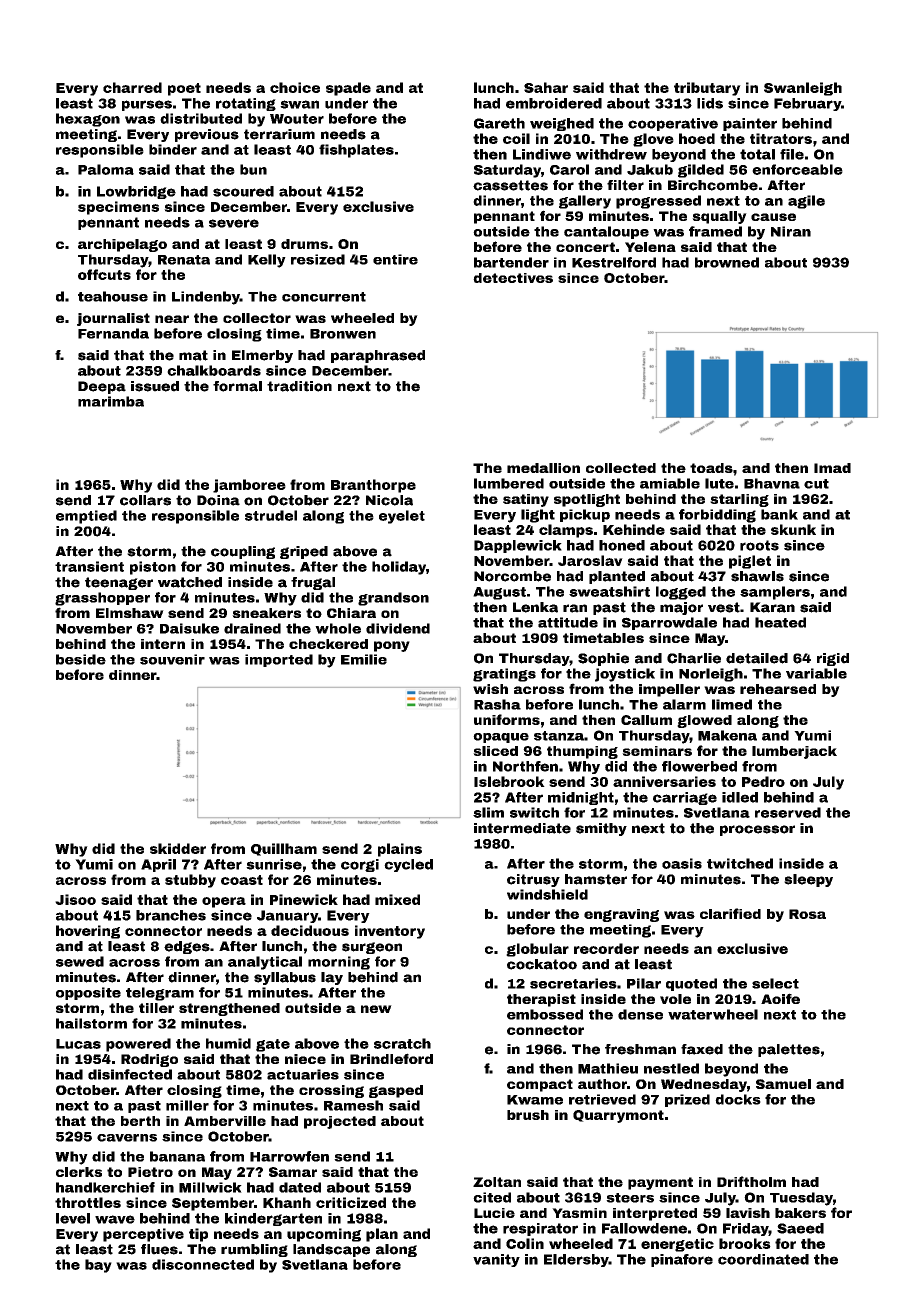 The width and height of the screenshot is (908, 1316). Describe the element at coordinates (402, 1043) in the screenshot. I see `scratch` at that location.
